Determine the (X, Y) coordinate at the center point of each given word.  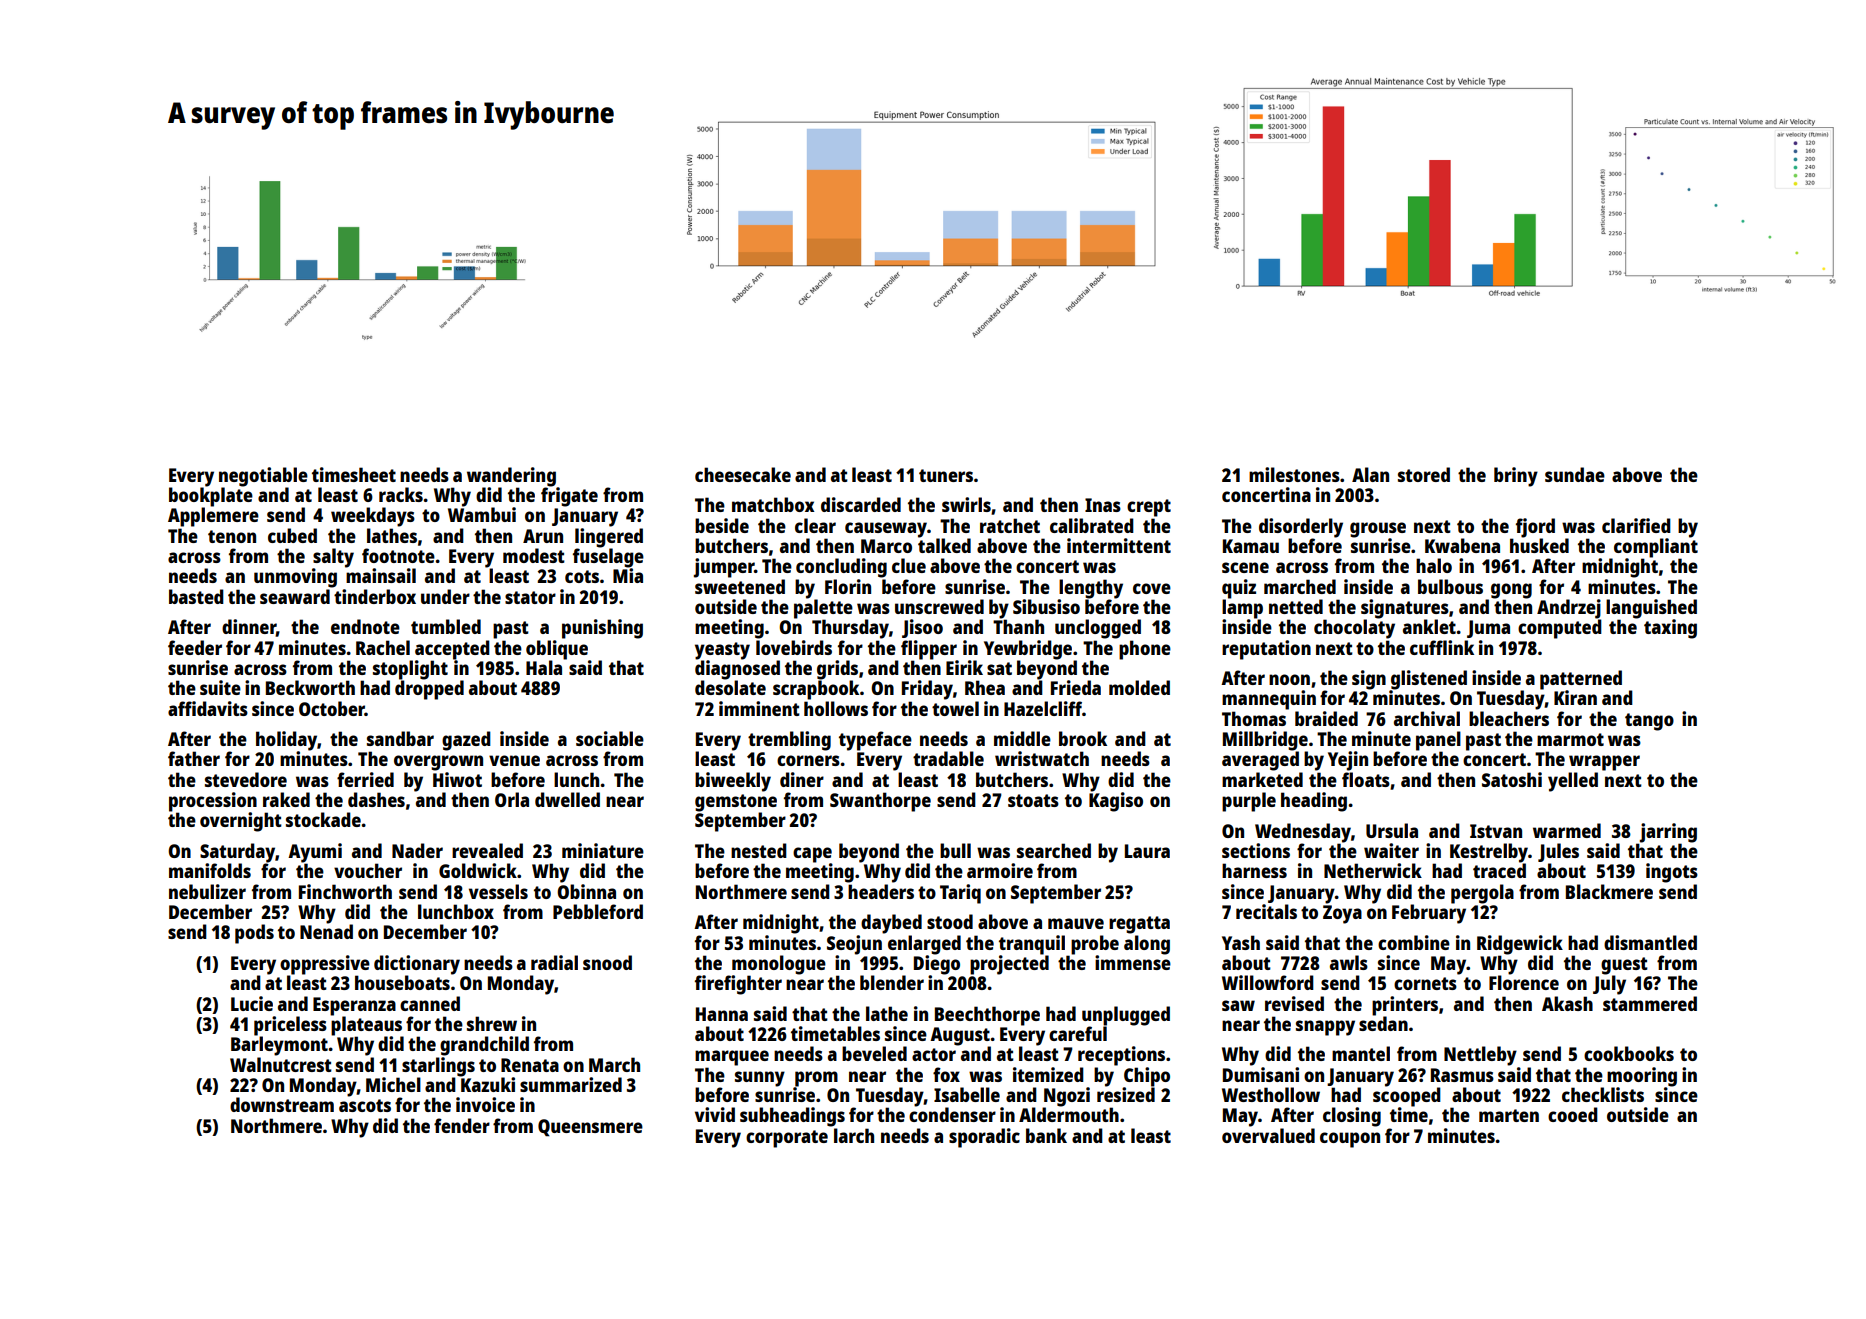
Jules (1558, 852)
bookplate (211, 497)
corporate (787, 1139)
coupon (1350, 1140)
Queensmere (590, 1128)
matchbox (773, 504)
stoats (1033, 800)
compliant (1656, 548)
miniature (603, 850)
